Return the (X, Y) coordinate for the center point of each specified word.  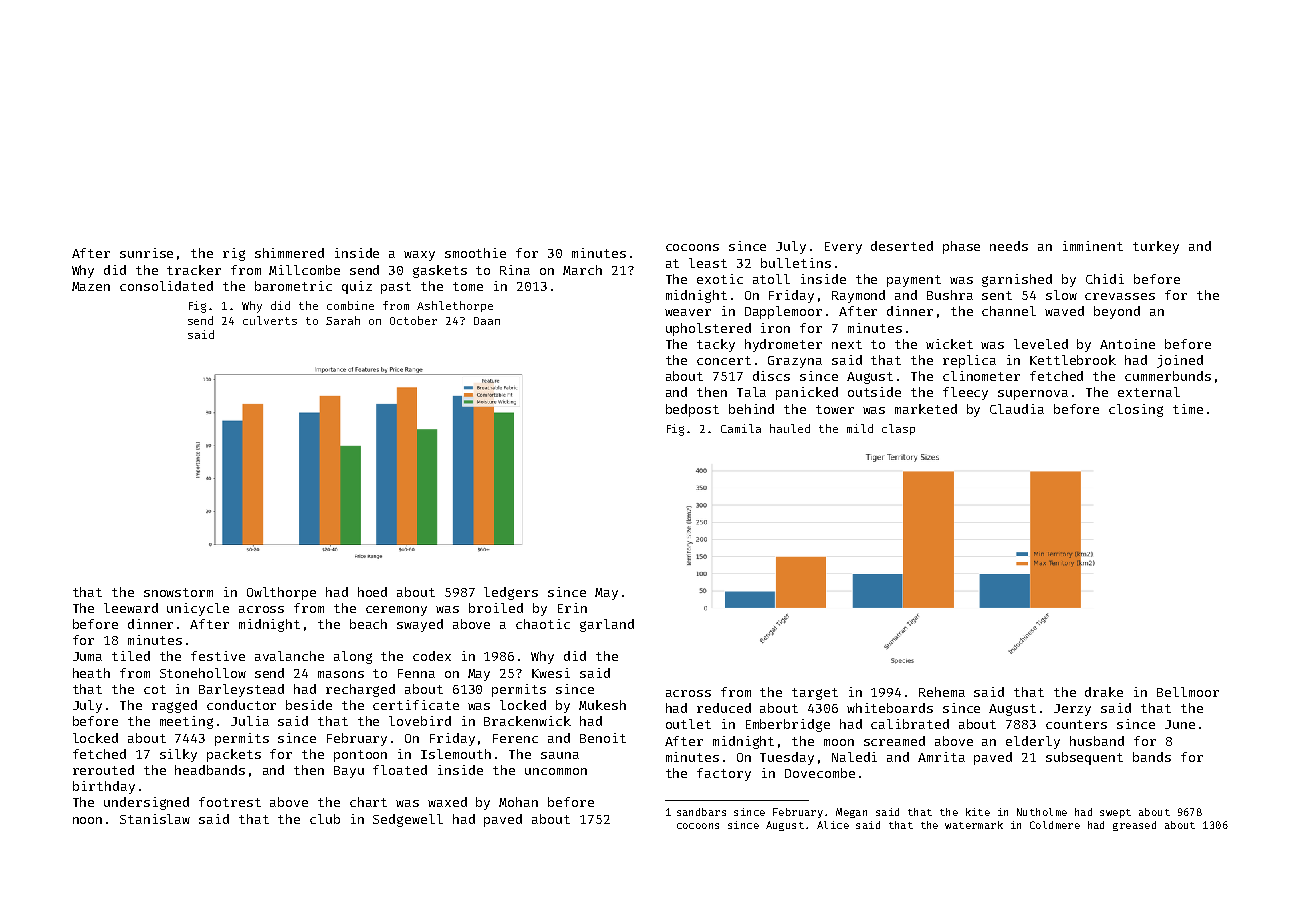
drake (1104, 692)
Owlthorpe (281, 593)
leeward (131, 608)
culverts (270, 320)
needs (1009, 246)
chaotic (543, 624)
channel (1009, 311)
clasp (898, 429)
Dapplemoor (783, 312)
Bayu (349, 772)
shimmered (289, 253)
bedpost (692, 410)
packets (234, 755)
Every (843, 248)
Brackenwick (527, 721)
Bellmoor (1188, 692)
